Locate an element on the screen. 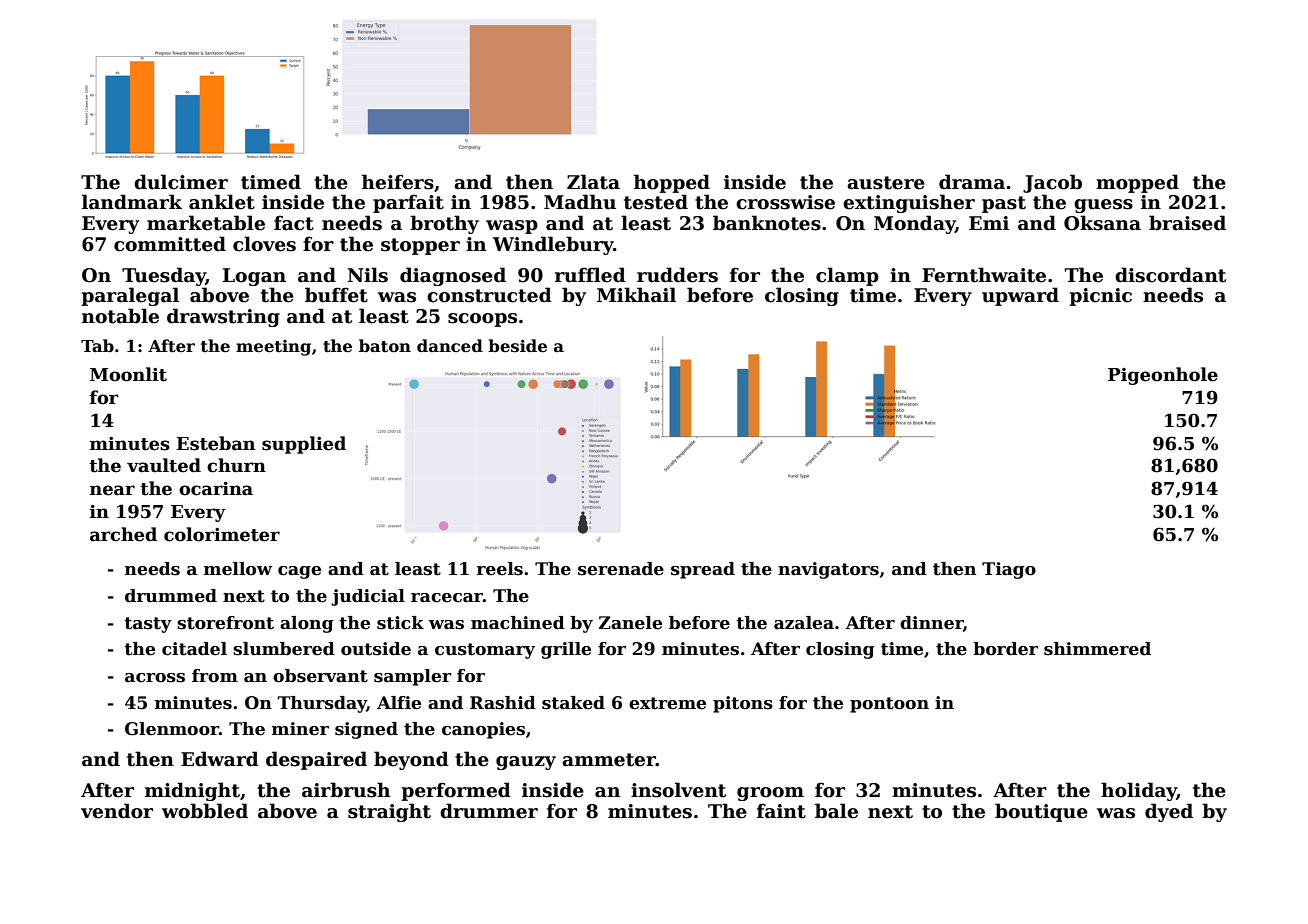  Moonlit is located at coordinates (128, 374).
